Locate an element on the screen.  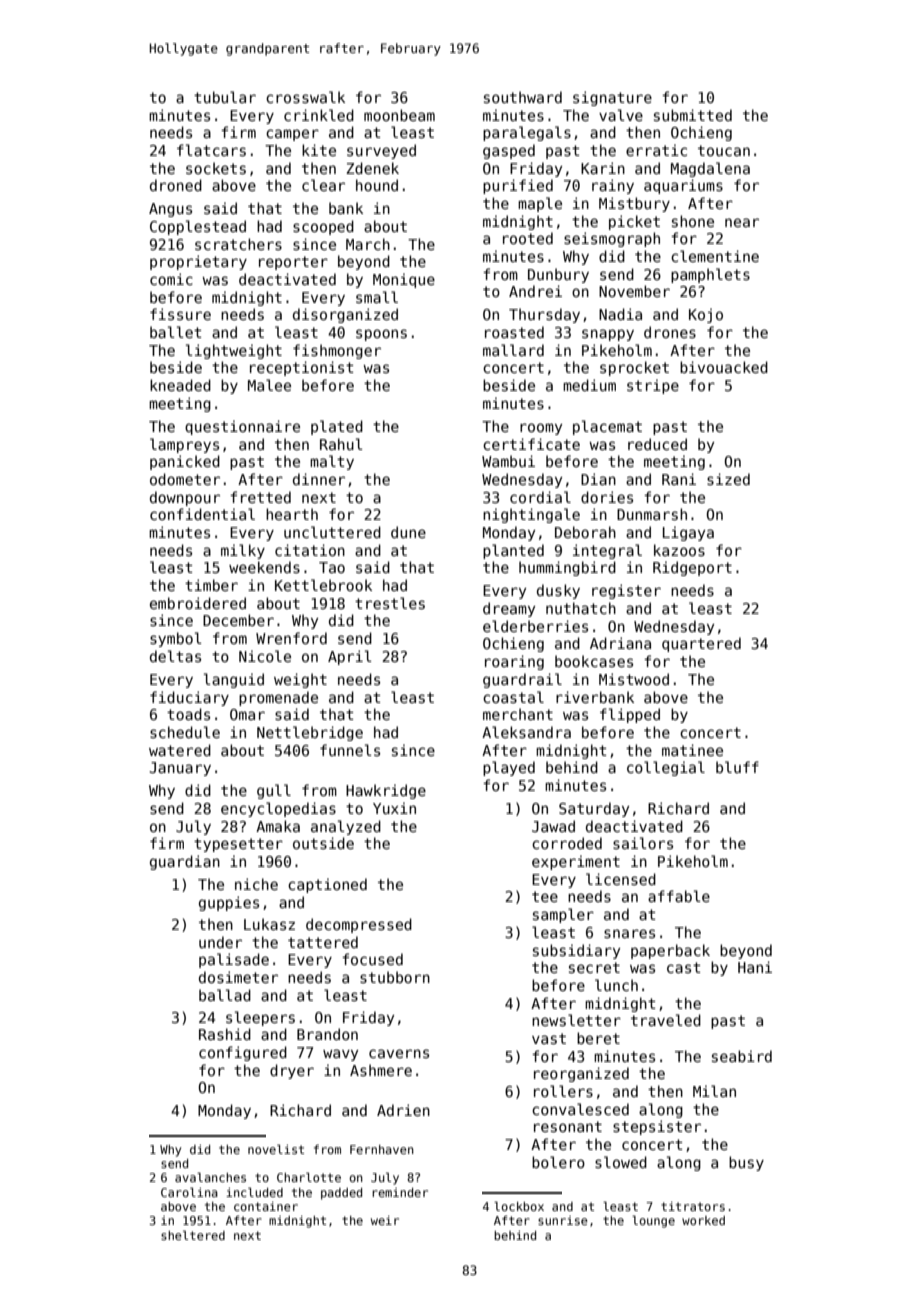
plated is located at coordinates (337, 427).
